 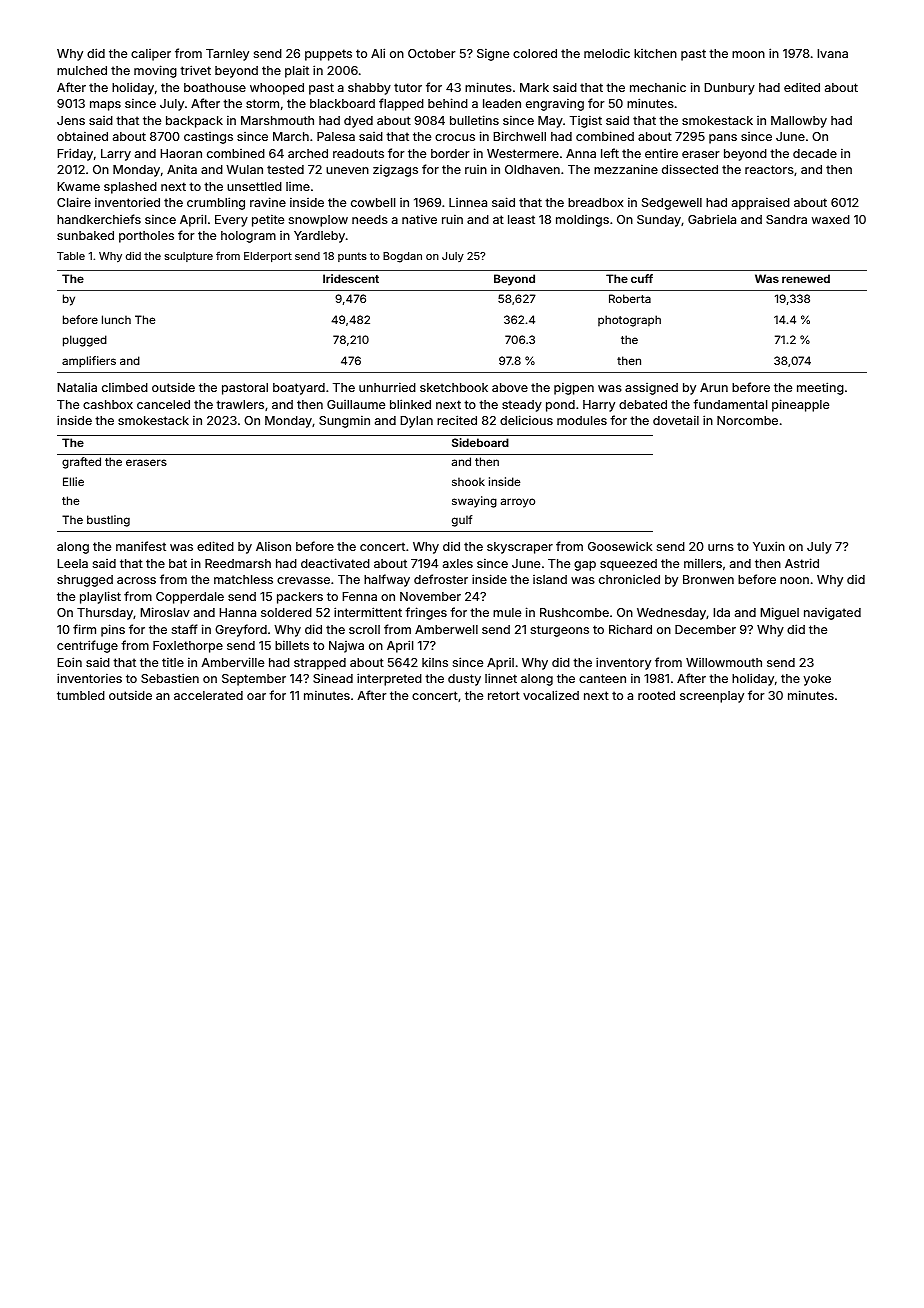 I want to click on Roberta, so click(x=630, y=298).
